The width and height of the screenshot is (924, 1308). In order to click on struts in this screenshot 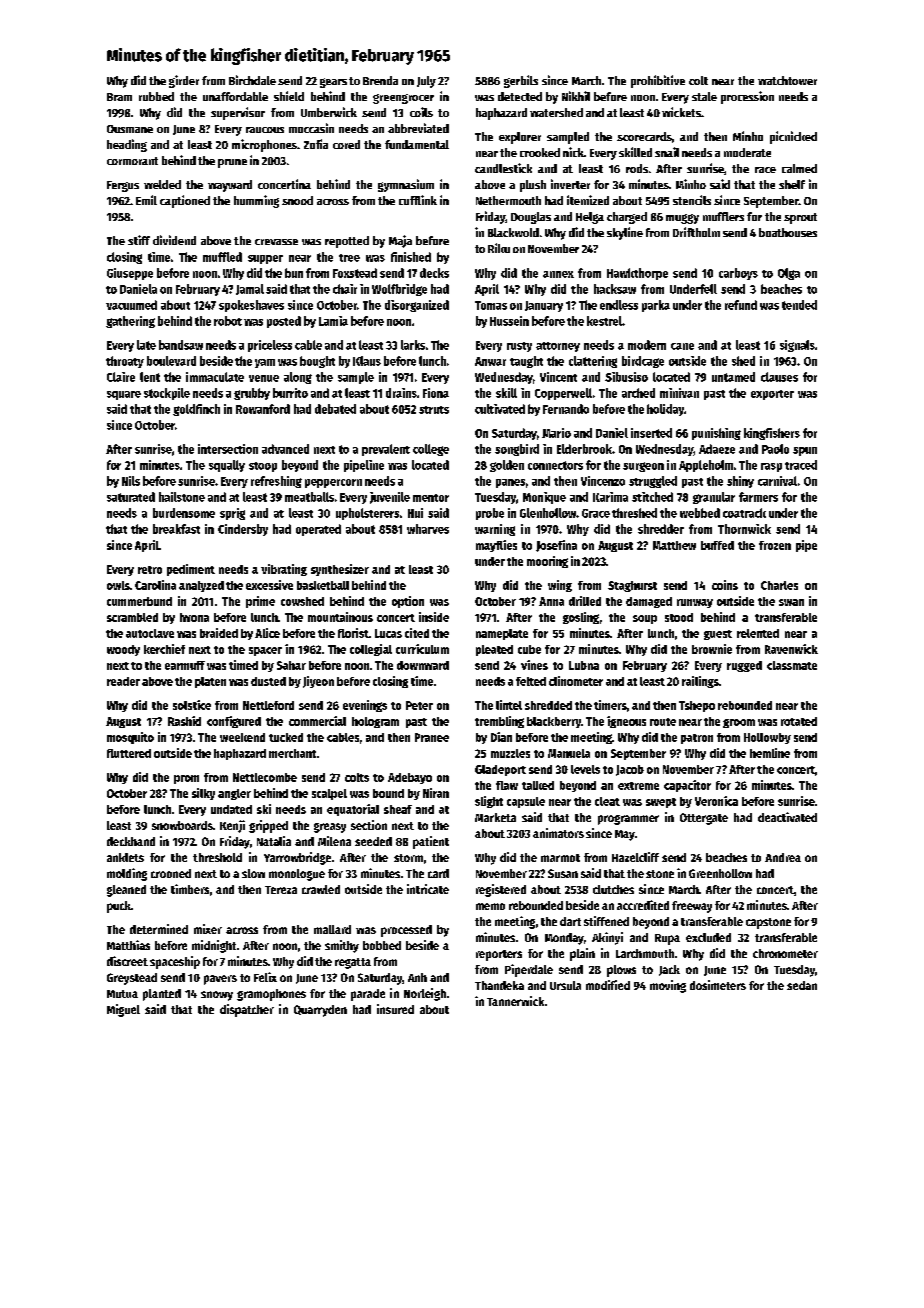, I will do `click(434, 410)`.
